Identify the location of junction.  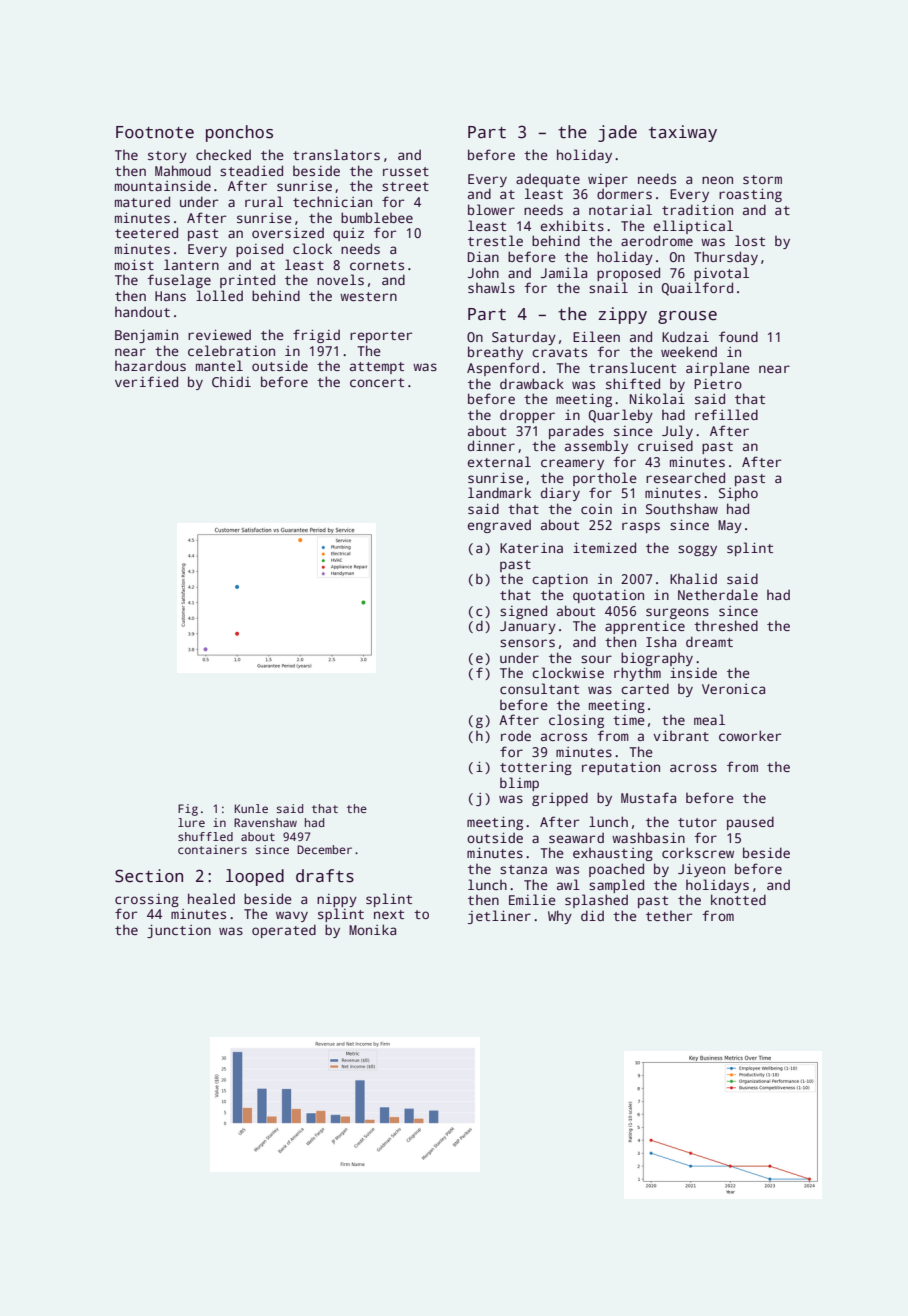
(179, 931).
